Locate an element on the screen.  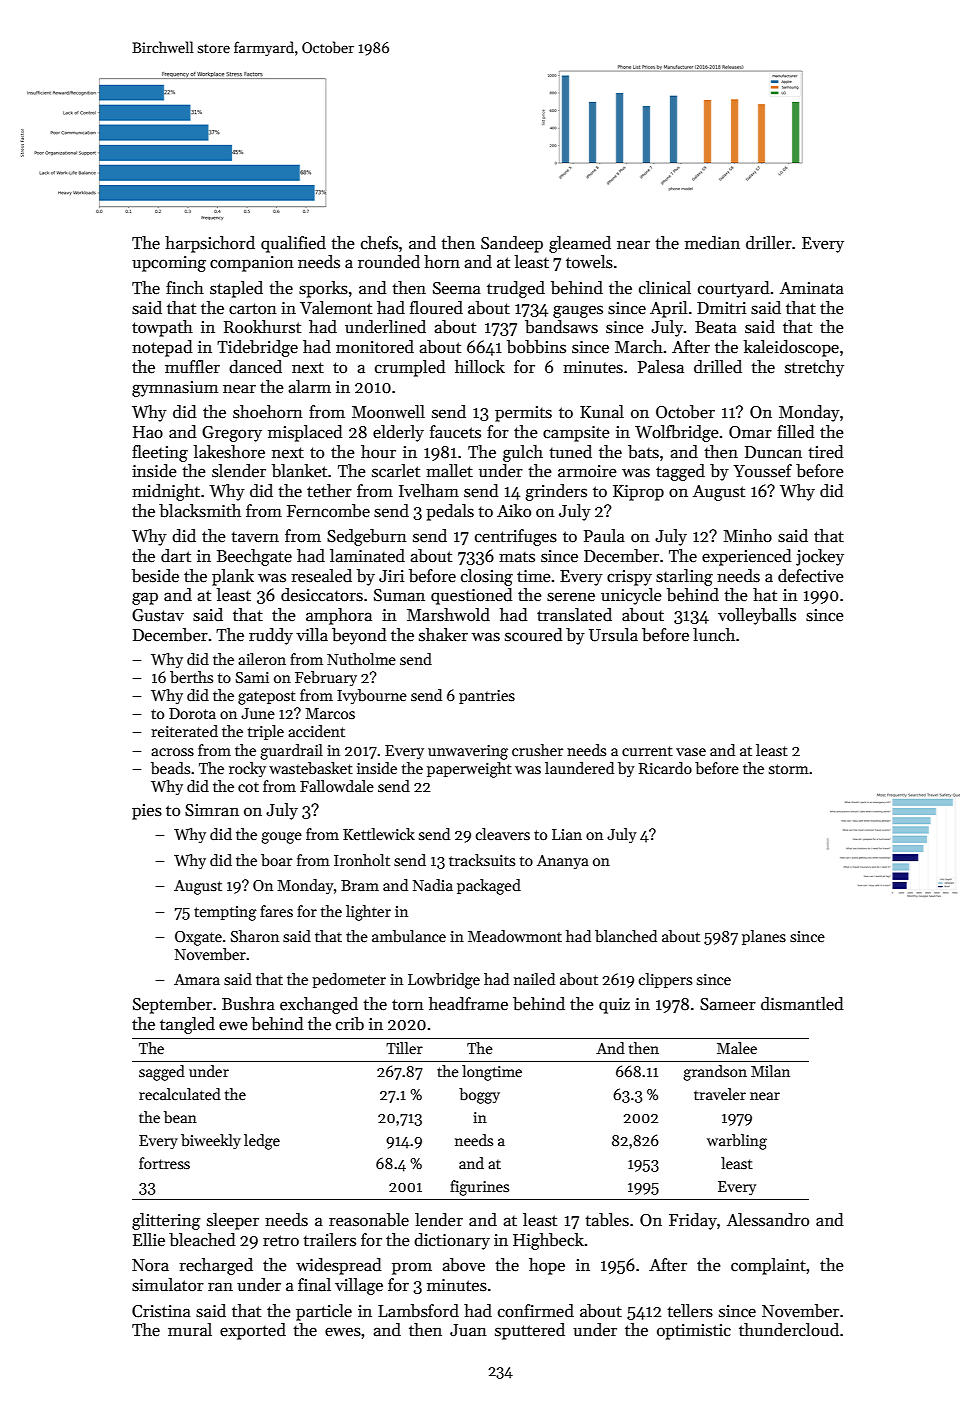
exported is located at coordinates (253, 1331).
